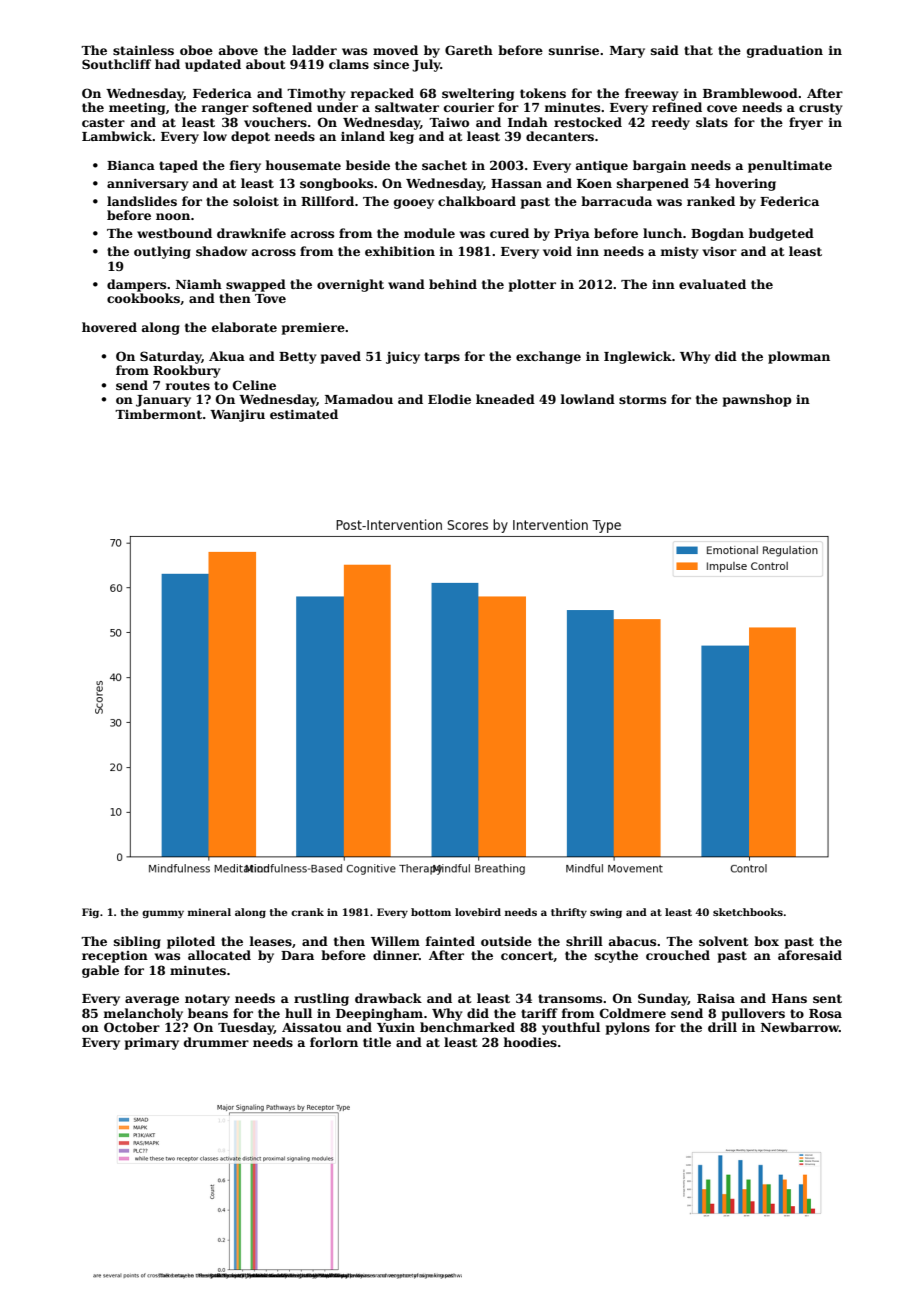  I want to click on allocated, so click(219, 955).
